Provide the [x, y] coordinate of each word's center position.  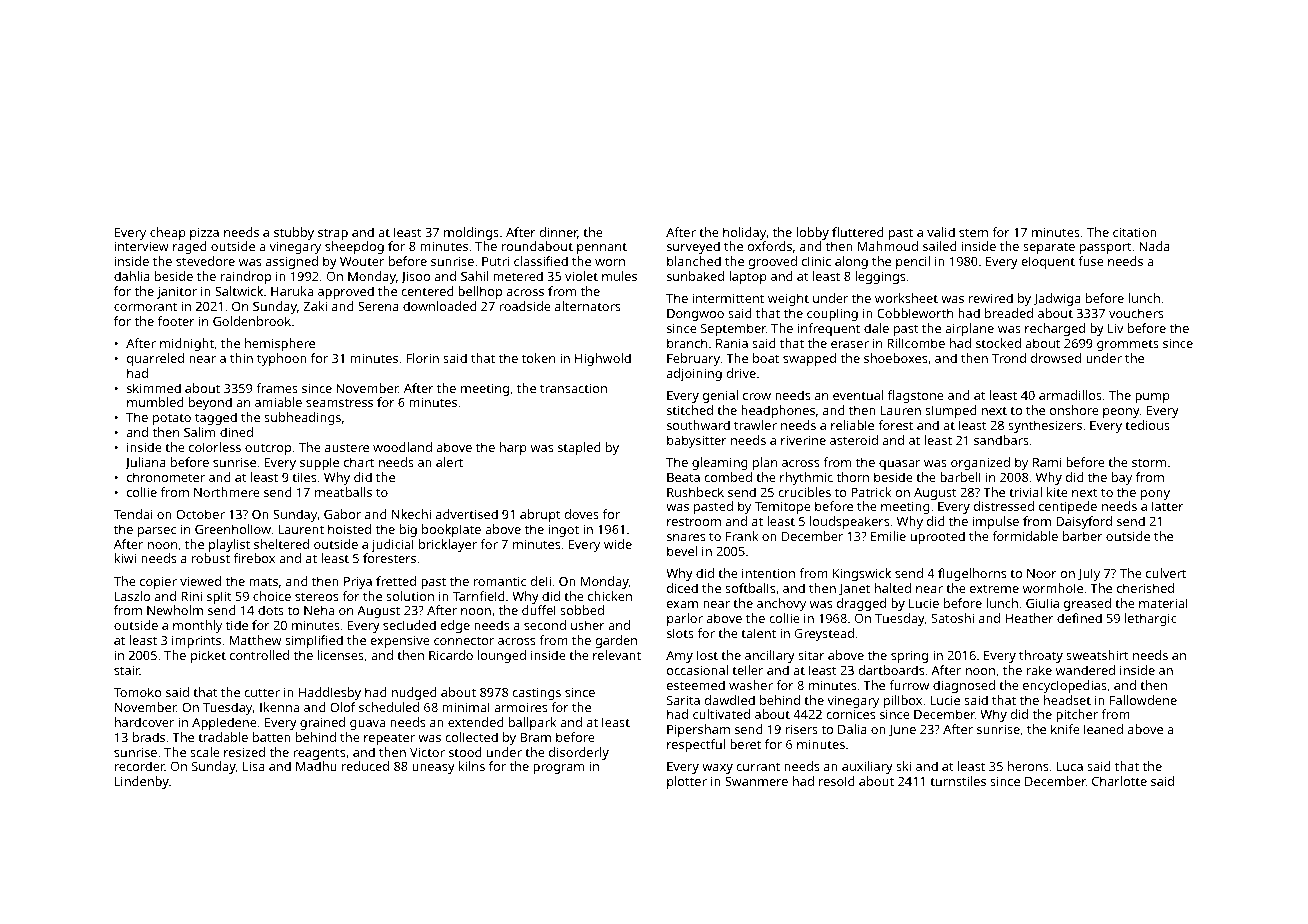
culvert [1166, 573]
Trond [1009, 358]
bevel [682, 551]
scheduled [389, 707]
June [902, 731]
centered [427, 291]
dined [236, 432]
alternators [587, 306]
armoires [520, 707]
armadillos [1070, 395]
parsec [157, 532]
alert [449, 462]
